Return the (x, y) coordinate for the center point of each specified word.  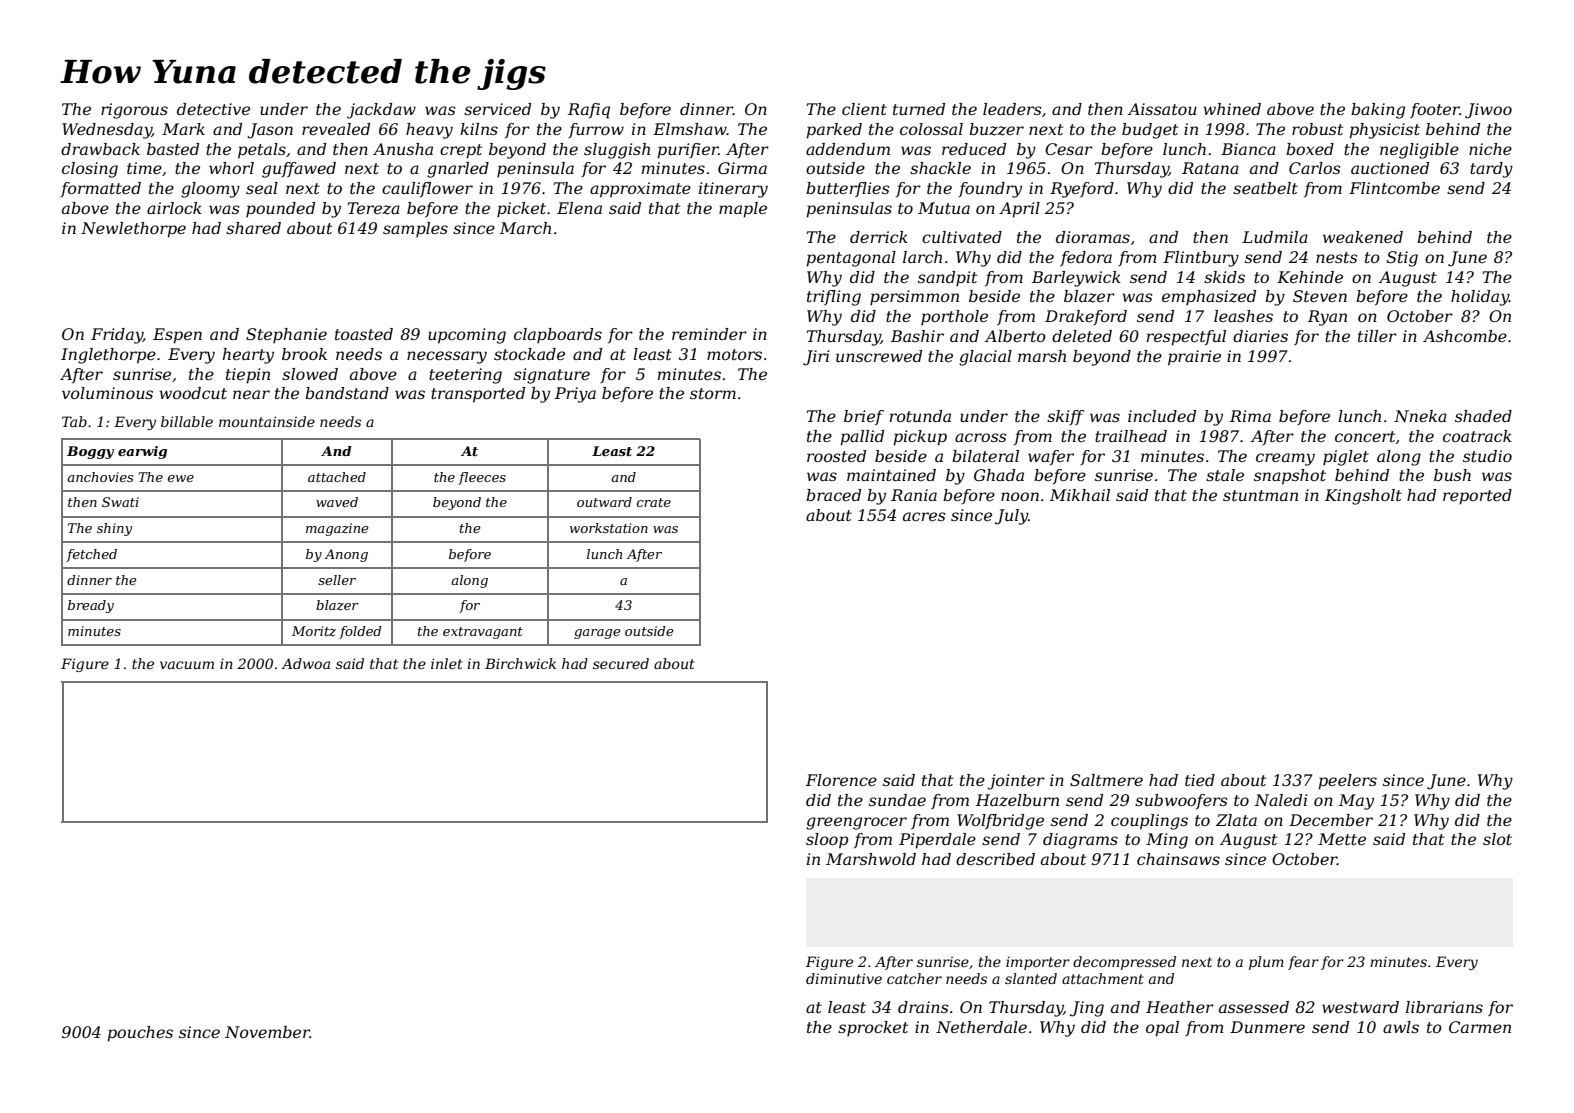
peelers (1347, 782)
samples (415, 230)
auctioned (1390, 168)
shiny (114, 529)
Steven (1320, 296)
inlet (447, 663)
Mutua (944, 208)
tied (1200, 780)
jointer (1016, 782)
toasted (364, 334)
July (1011, 517)
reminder (709, 334)
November (267, 1032)
